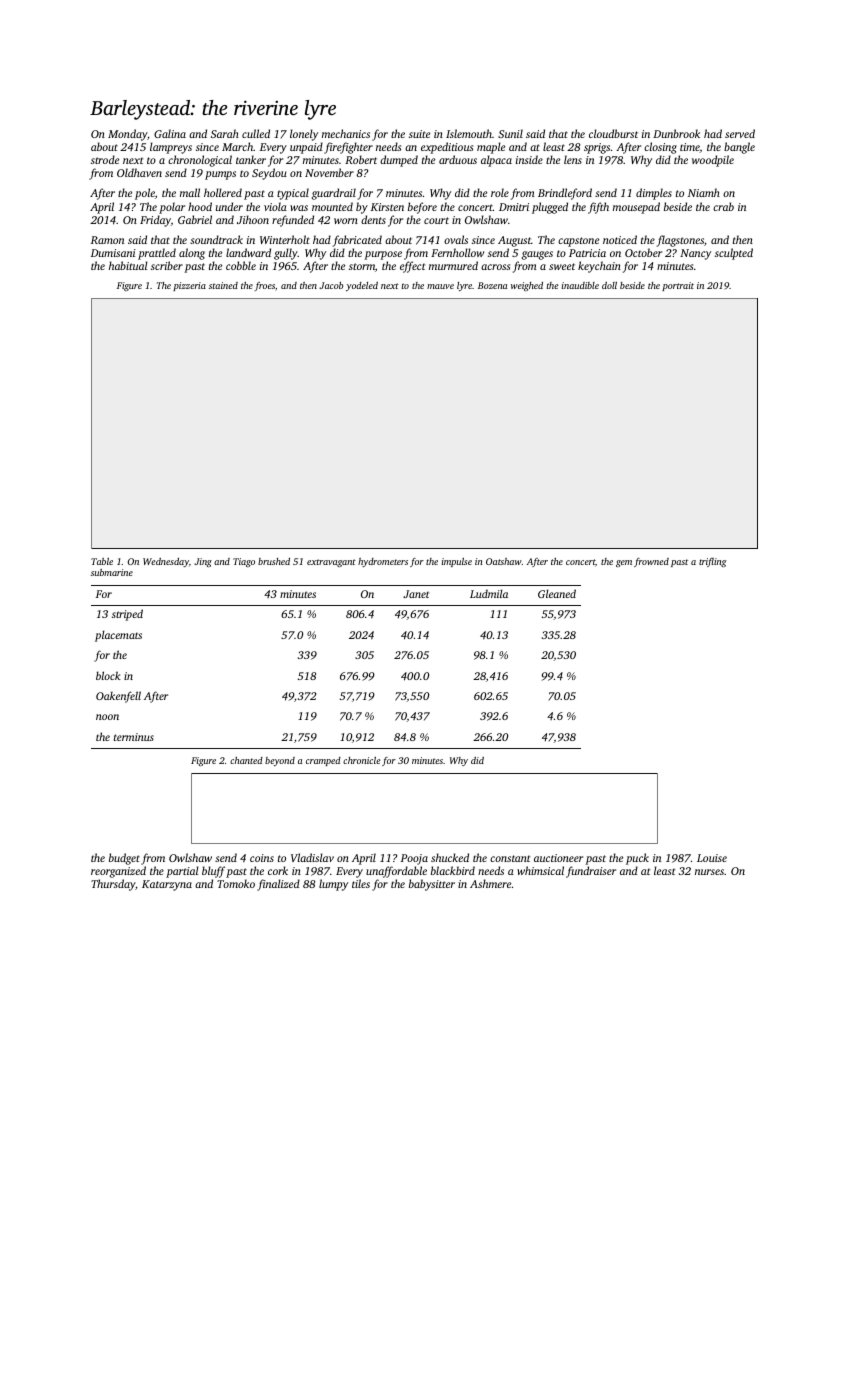 Image resolution: width=849 pixels, height=1400 pixels. I want to click on portrait, so click(678, 286).
